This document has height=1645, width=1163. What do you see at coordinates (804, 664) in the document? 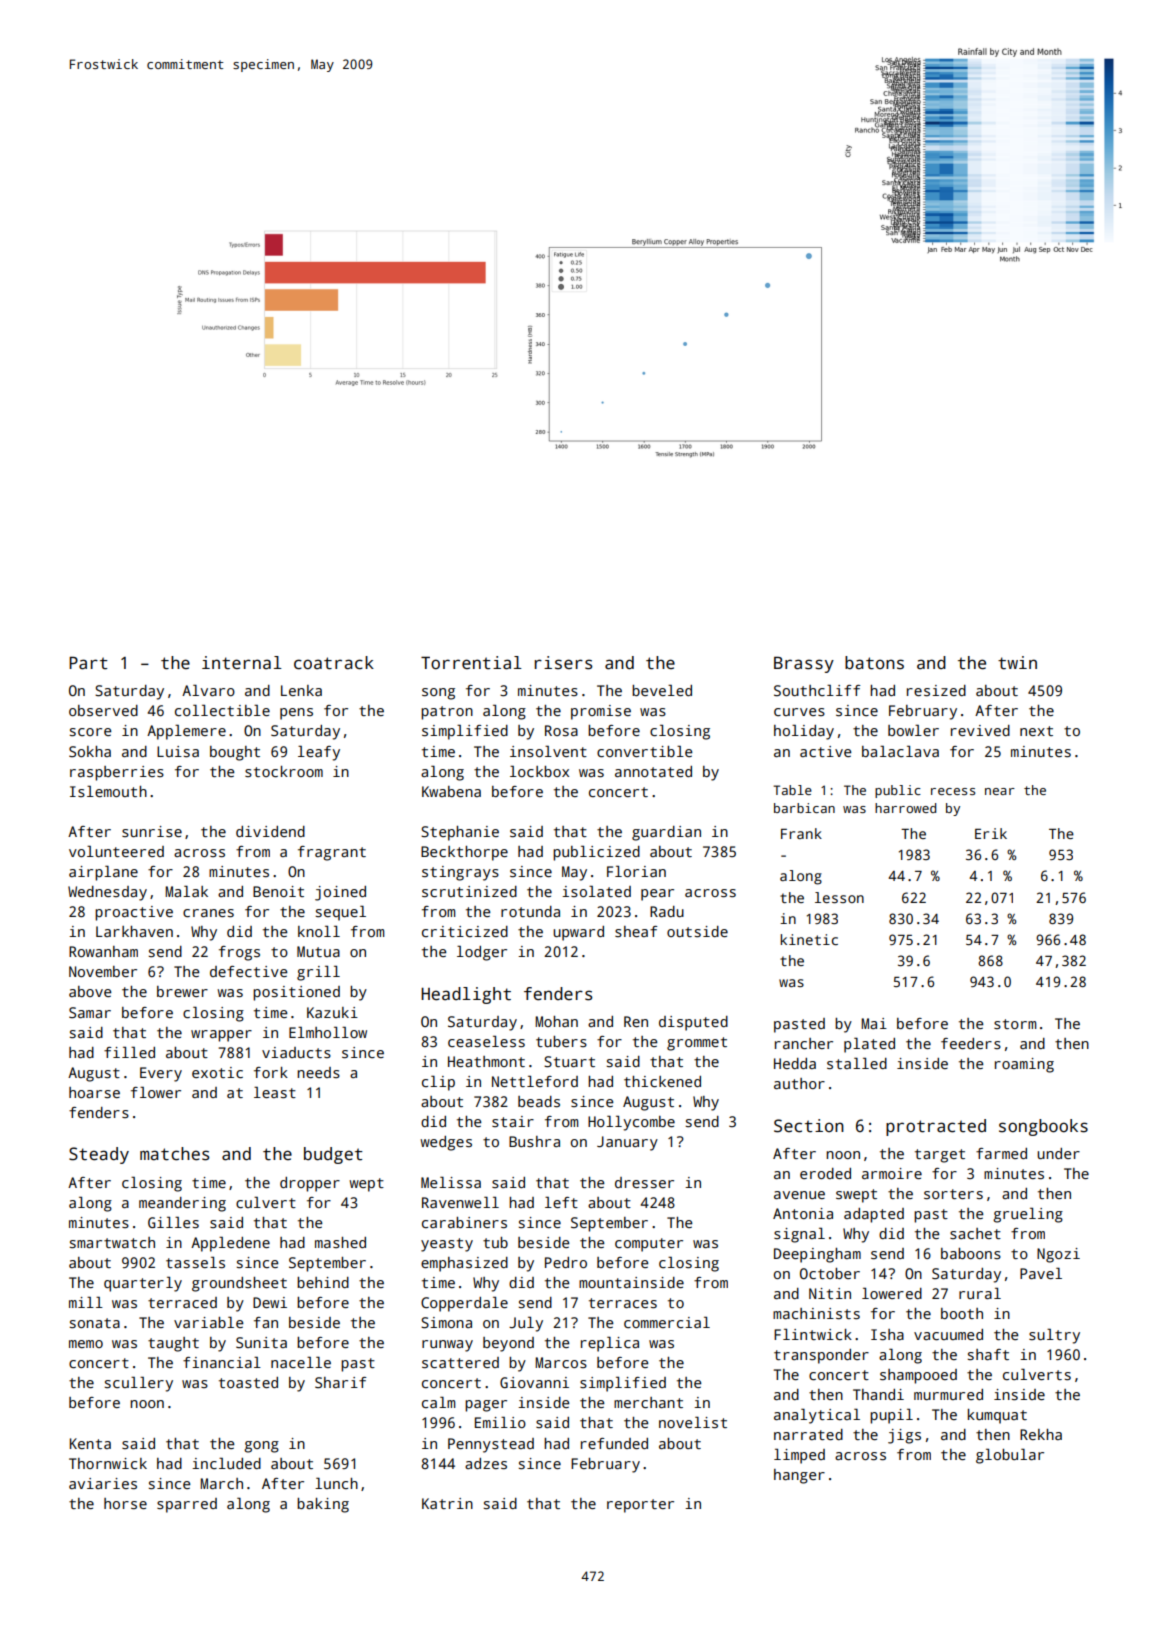
I see `Brassy` at bounding box center [804, 664].
